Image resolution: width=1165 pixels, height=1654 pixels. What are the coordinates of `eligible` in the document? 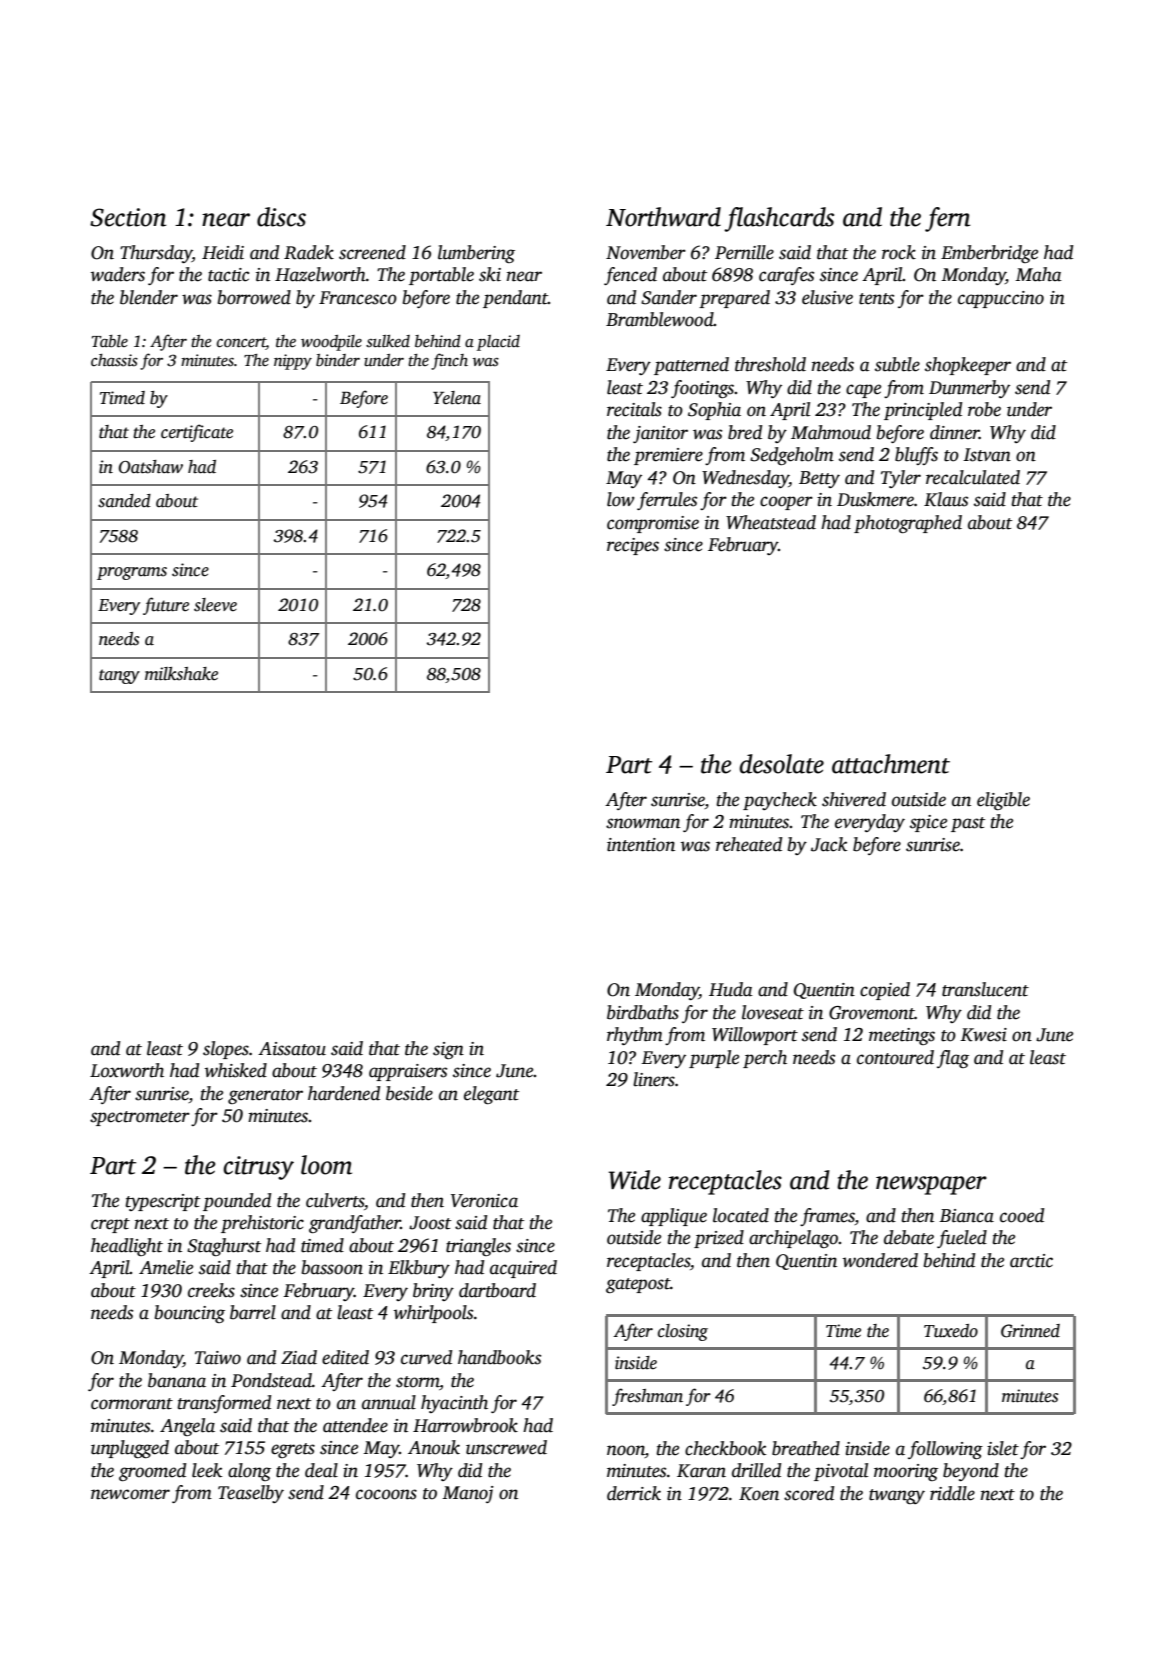 It's located at (1003, 801).
